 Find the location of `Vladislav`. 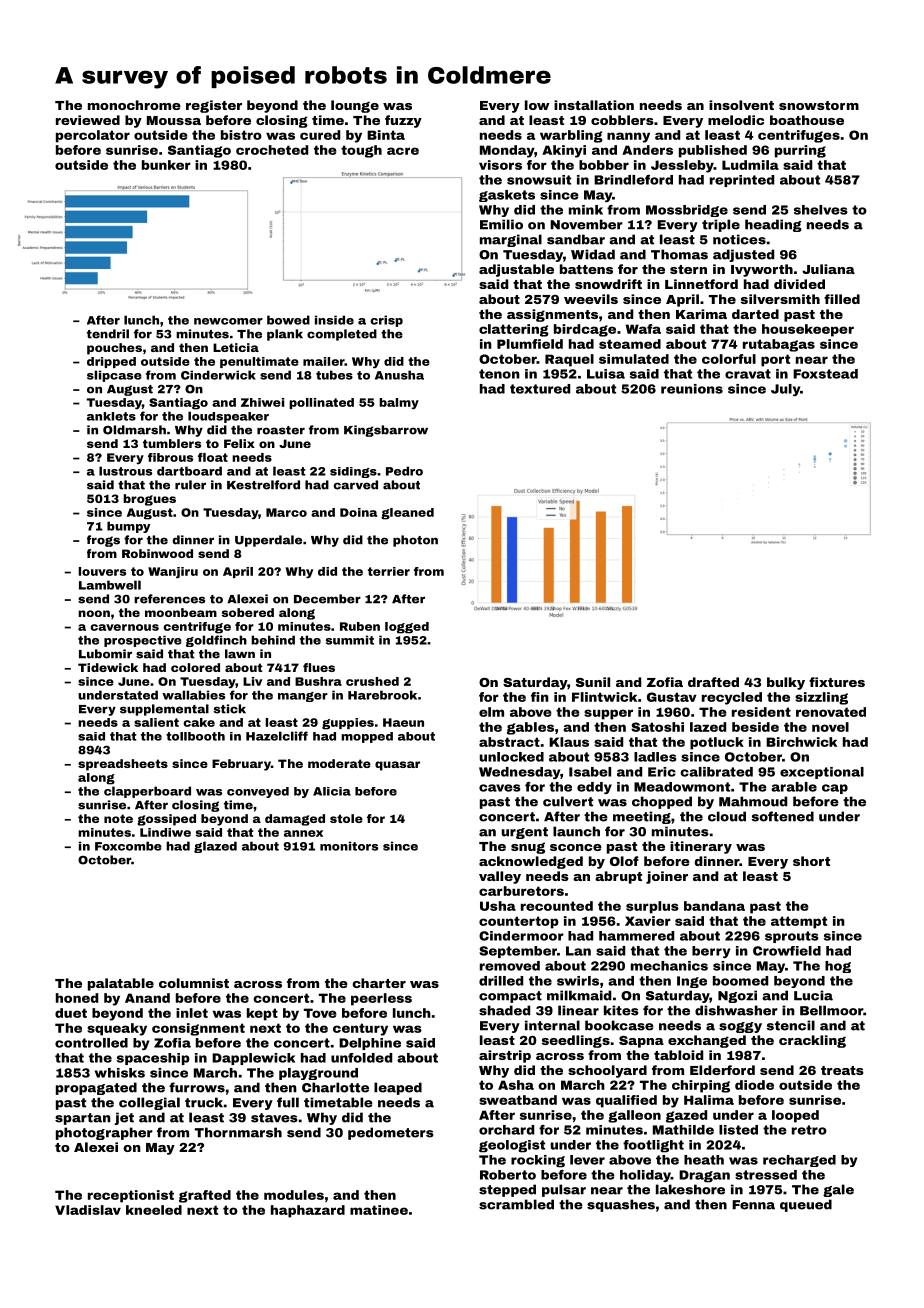

Vladislav is located at coordinates (88, 1210).
